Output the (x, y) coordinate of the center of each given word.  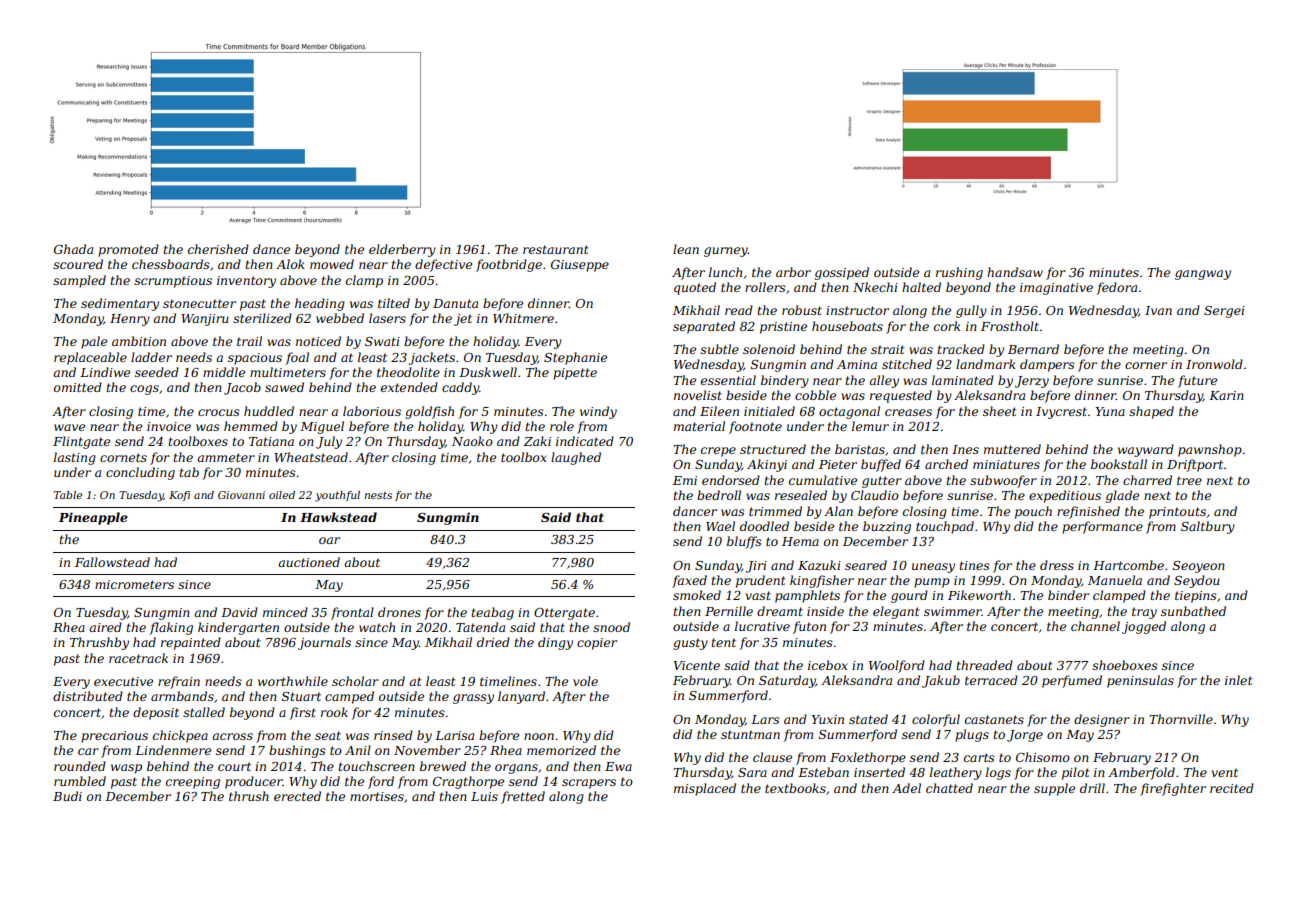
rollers (765, 287)
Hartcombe (1128, 565)
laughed (576, 458)
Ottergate (564, 614)
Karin (1226, 395)
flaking (171, 628)
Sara (752, 772)
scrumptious (173, 282)
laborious (372, 411)
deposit (156, 713)
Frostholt (1010, 326)
